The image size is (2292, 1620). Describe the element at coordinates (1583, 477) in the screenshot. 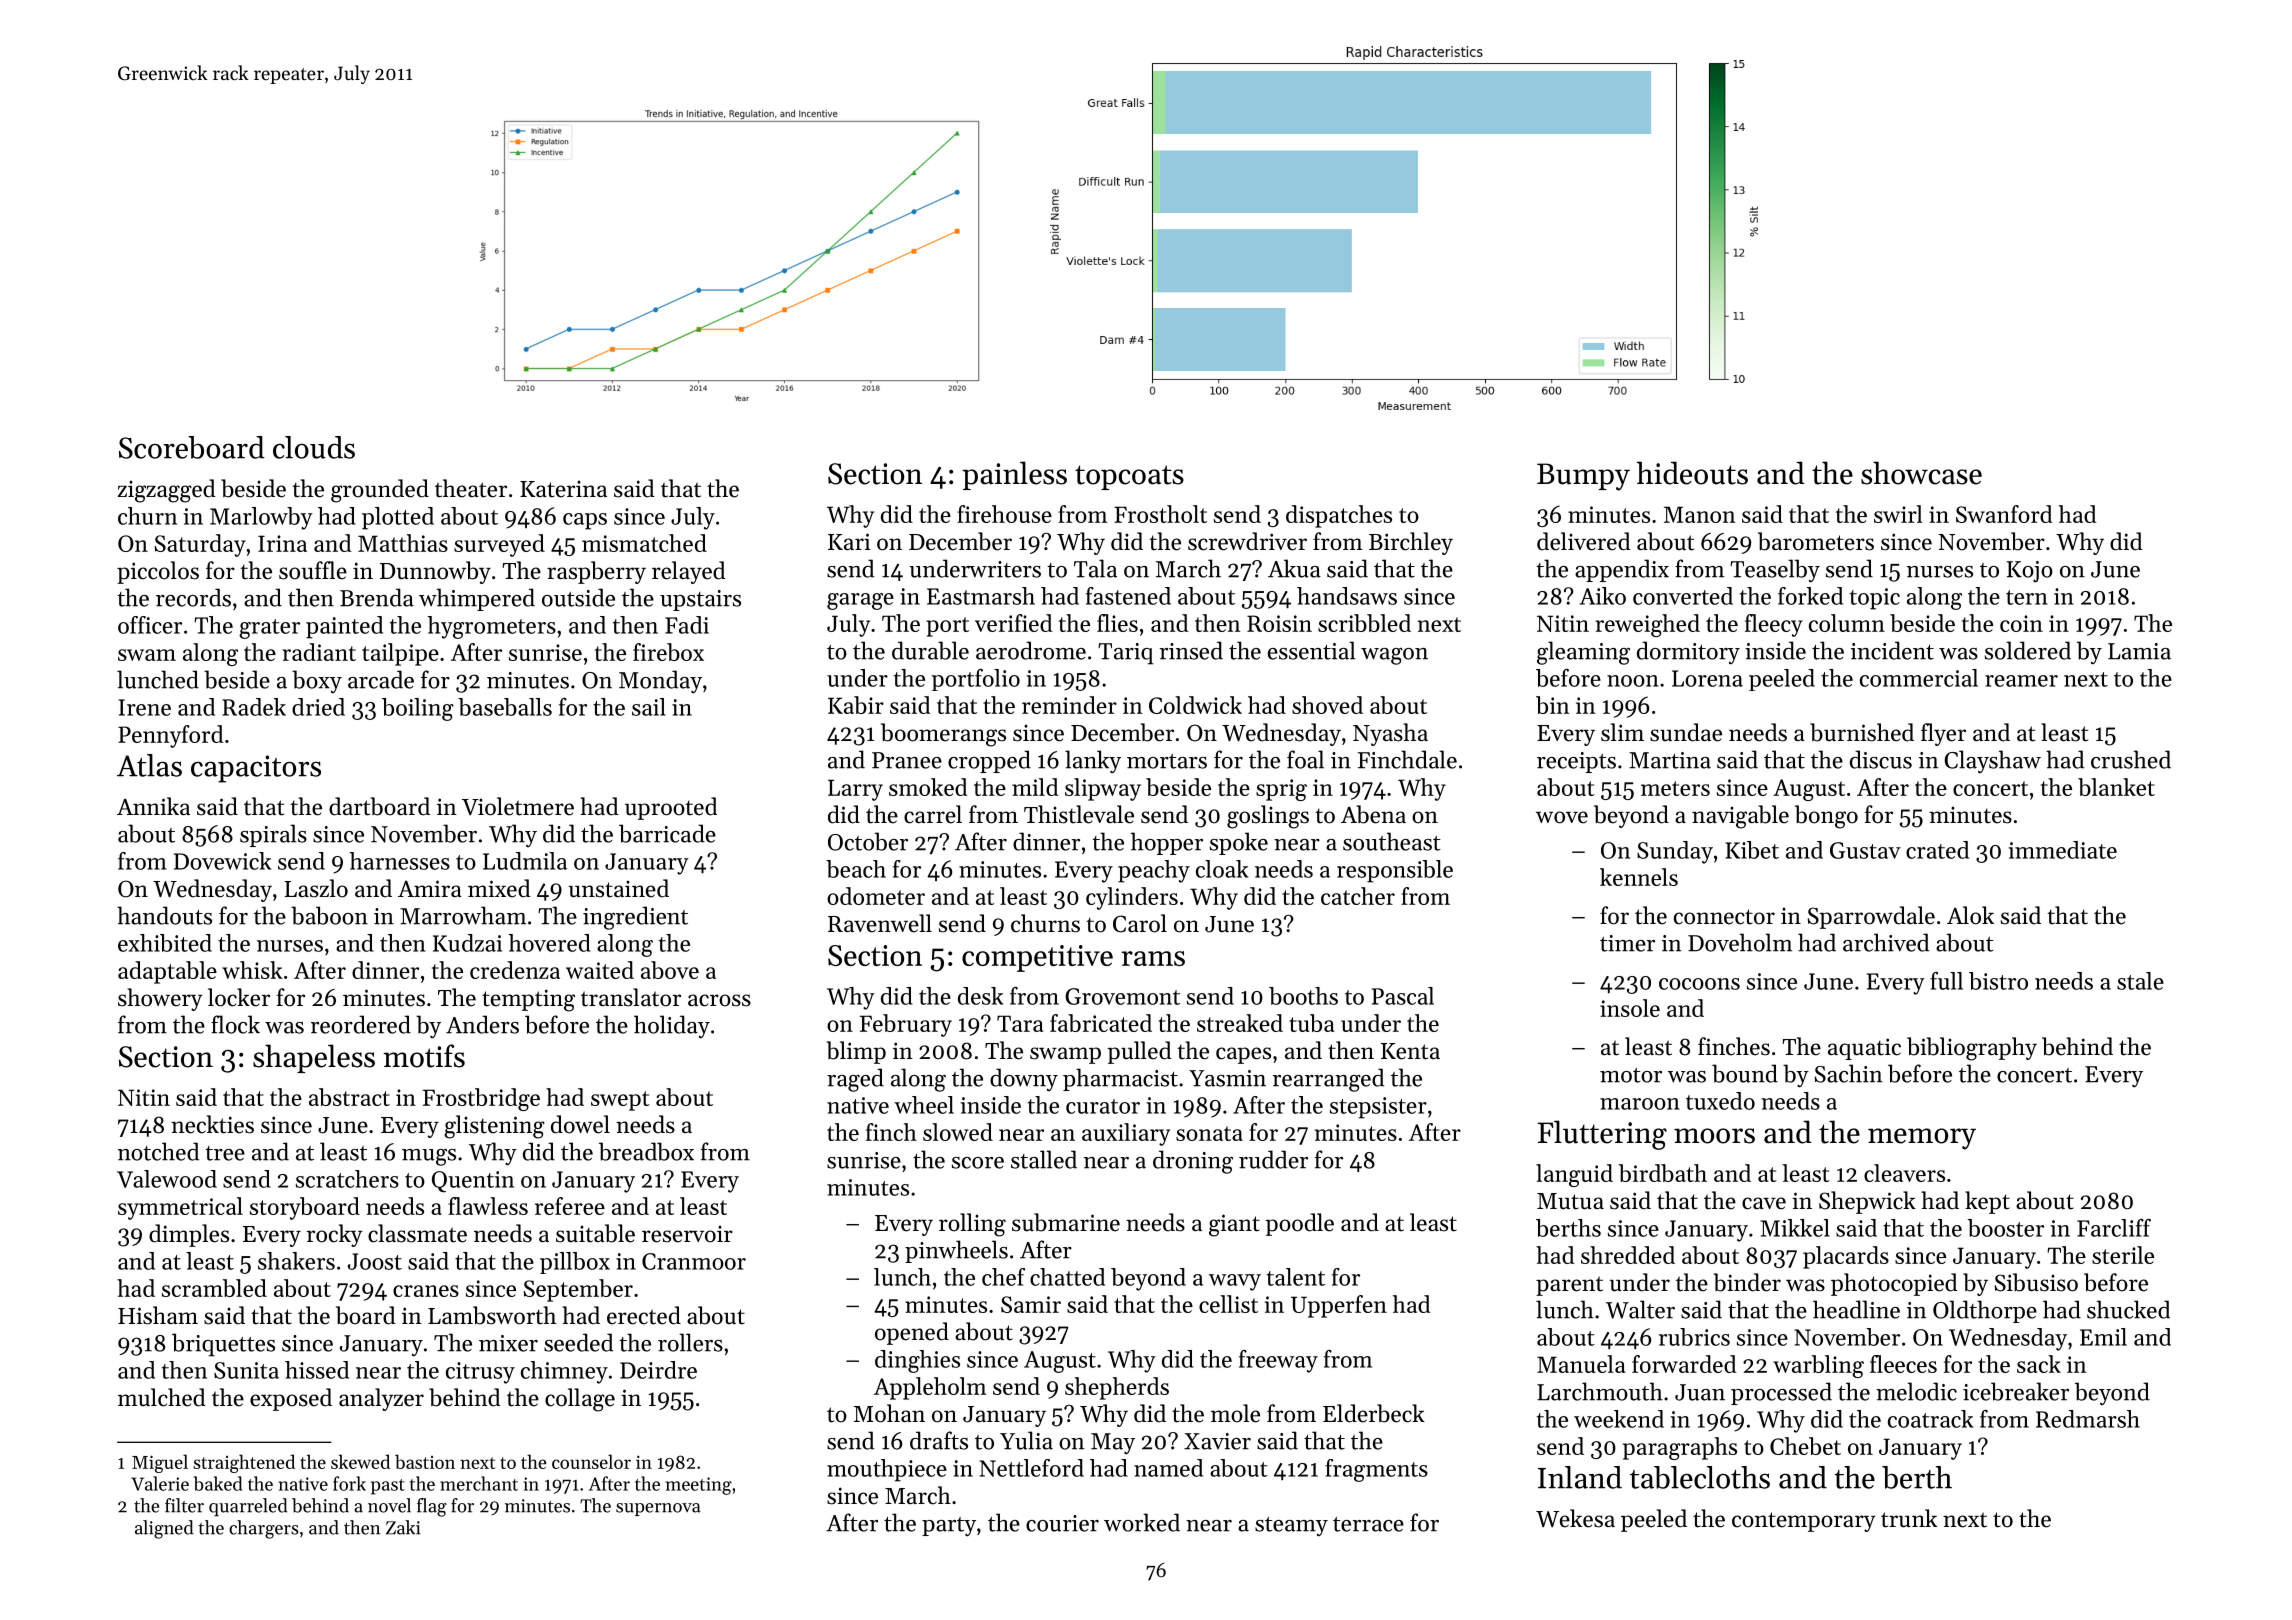

I see `Bumpy` at that location.
